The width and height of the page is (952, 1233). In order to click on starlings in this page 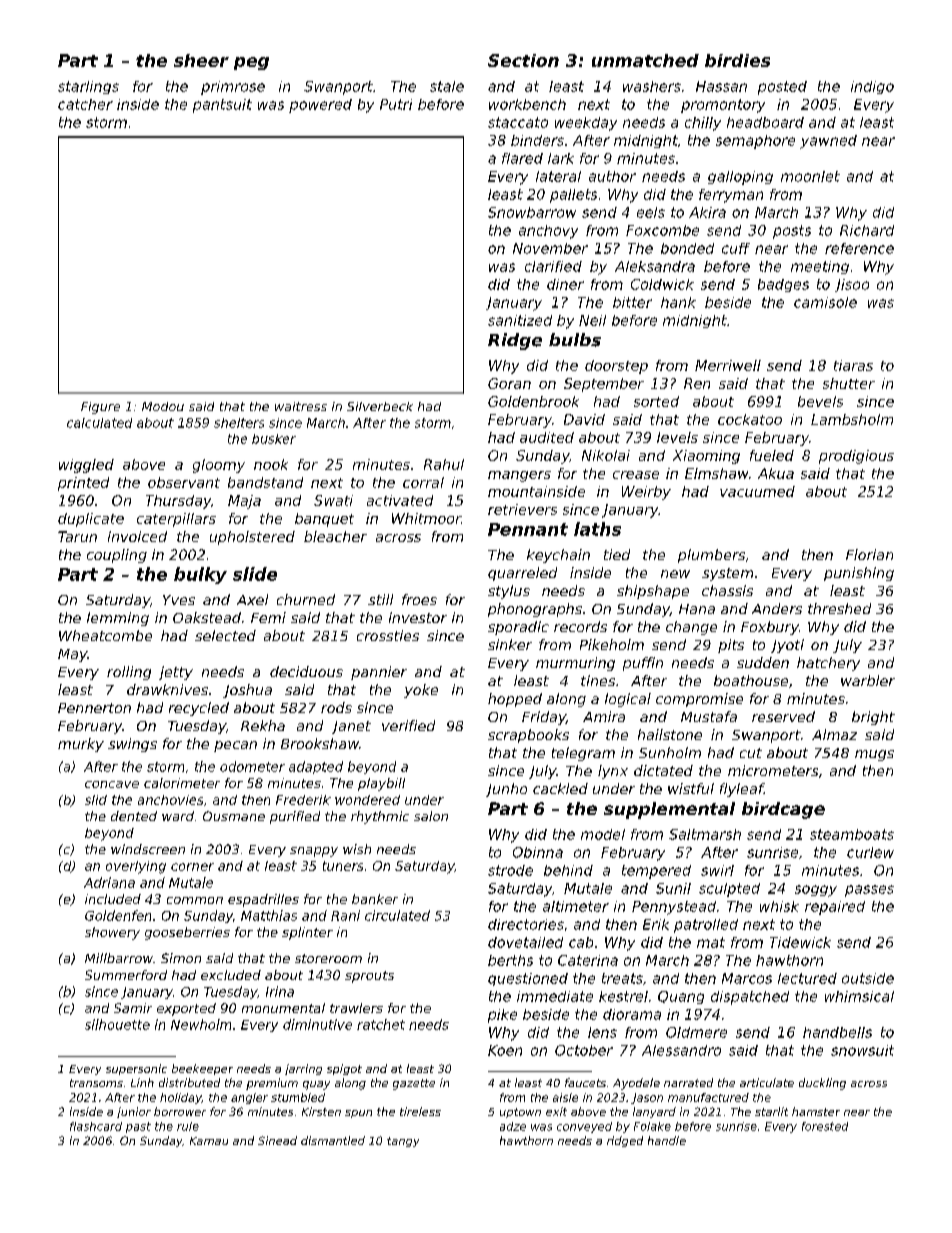, I will do `click(88, 87)`.
